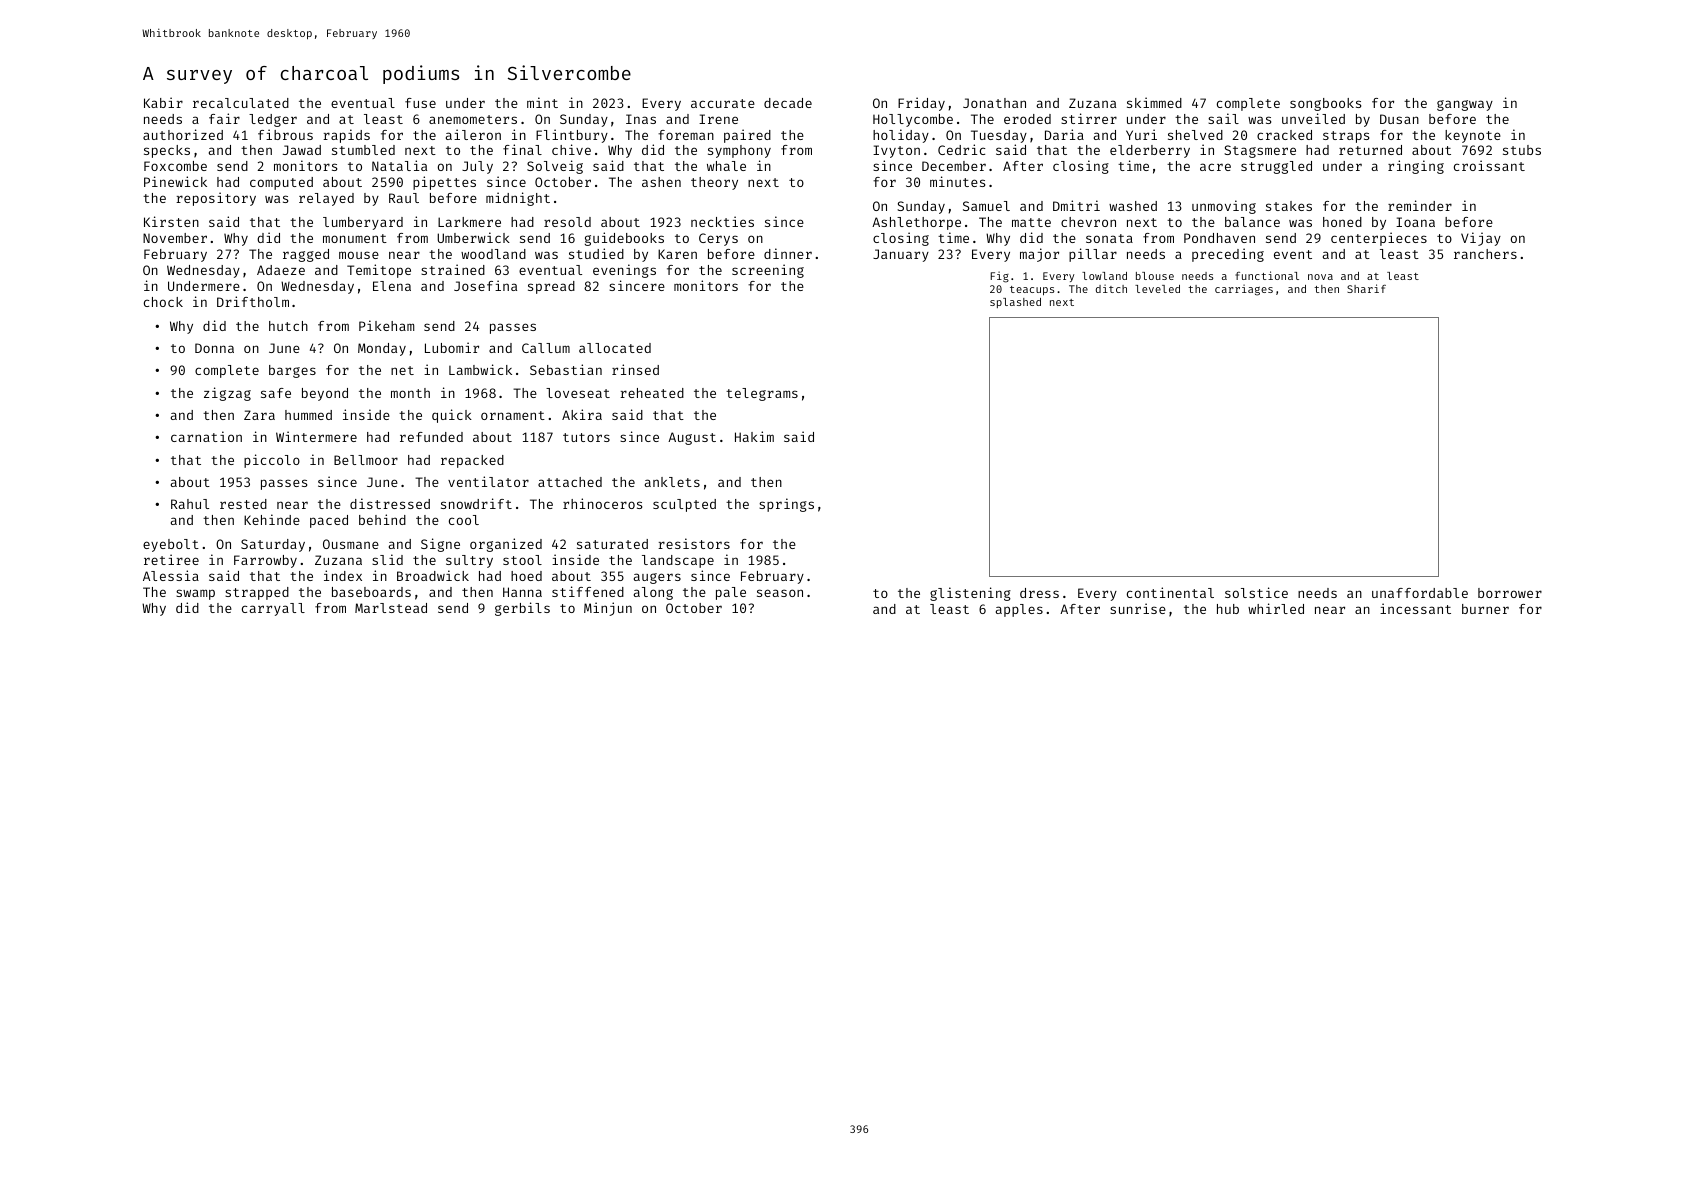  Describe the element at coordinates (1133, 206) in the document. I see `washed` at that location.
